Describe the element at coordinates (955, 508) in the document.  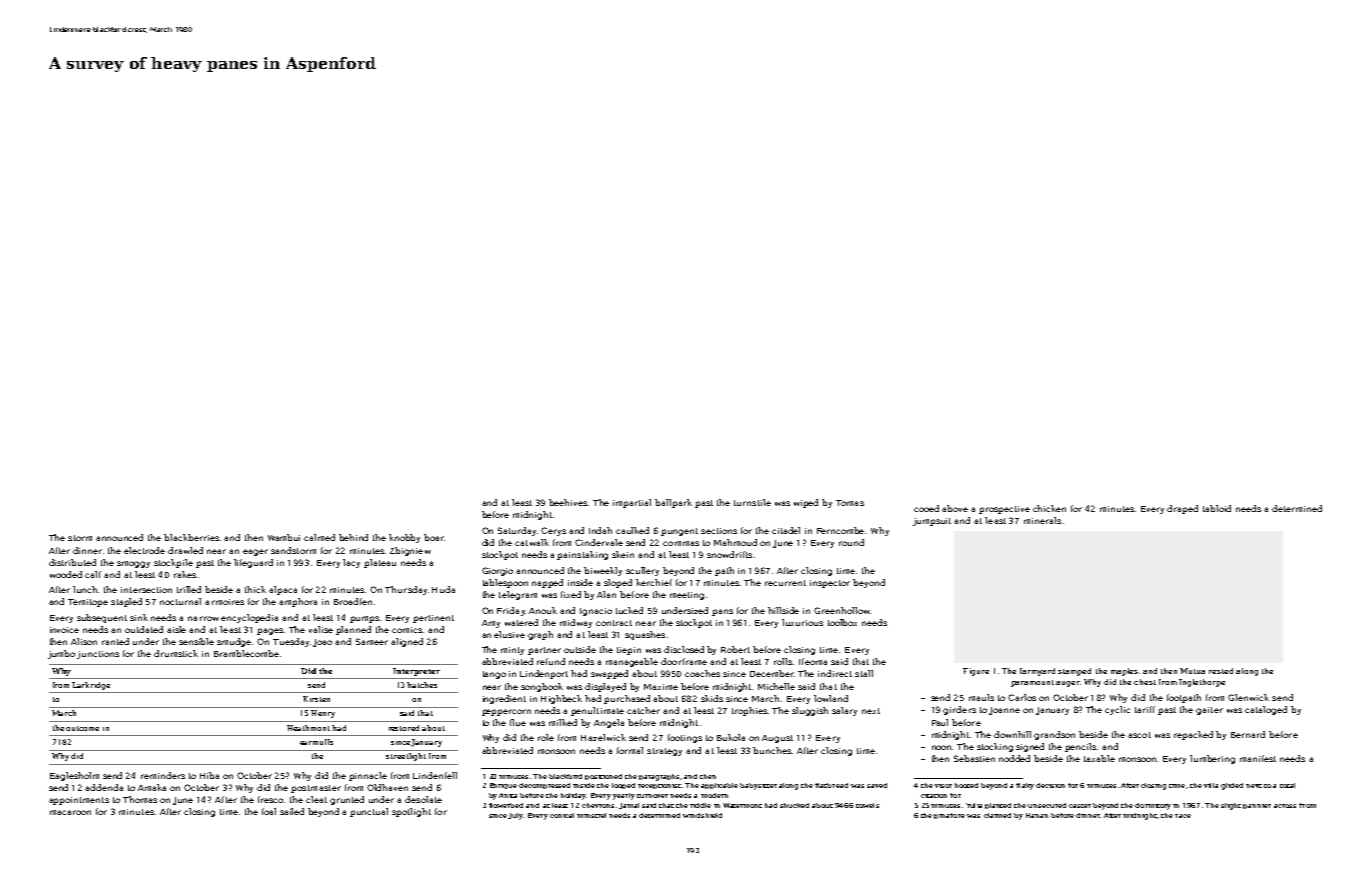
I see `above` at that location.
